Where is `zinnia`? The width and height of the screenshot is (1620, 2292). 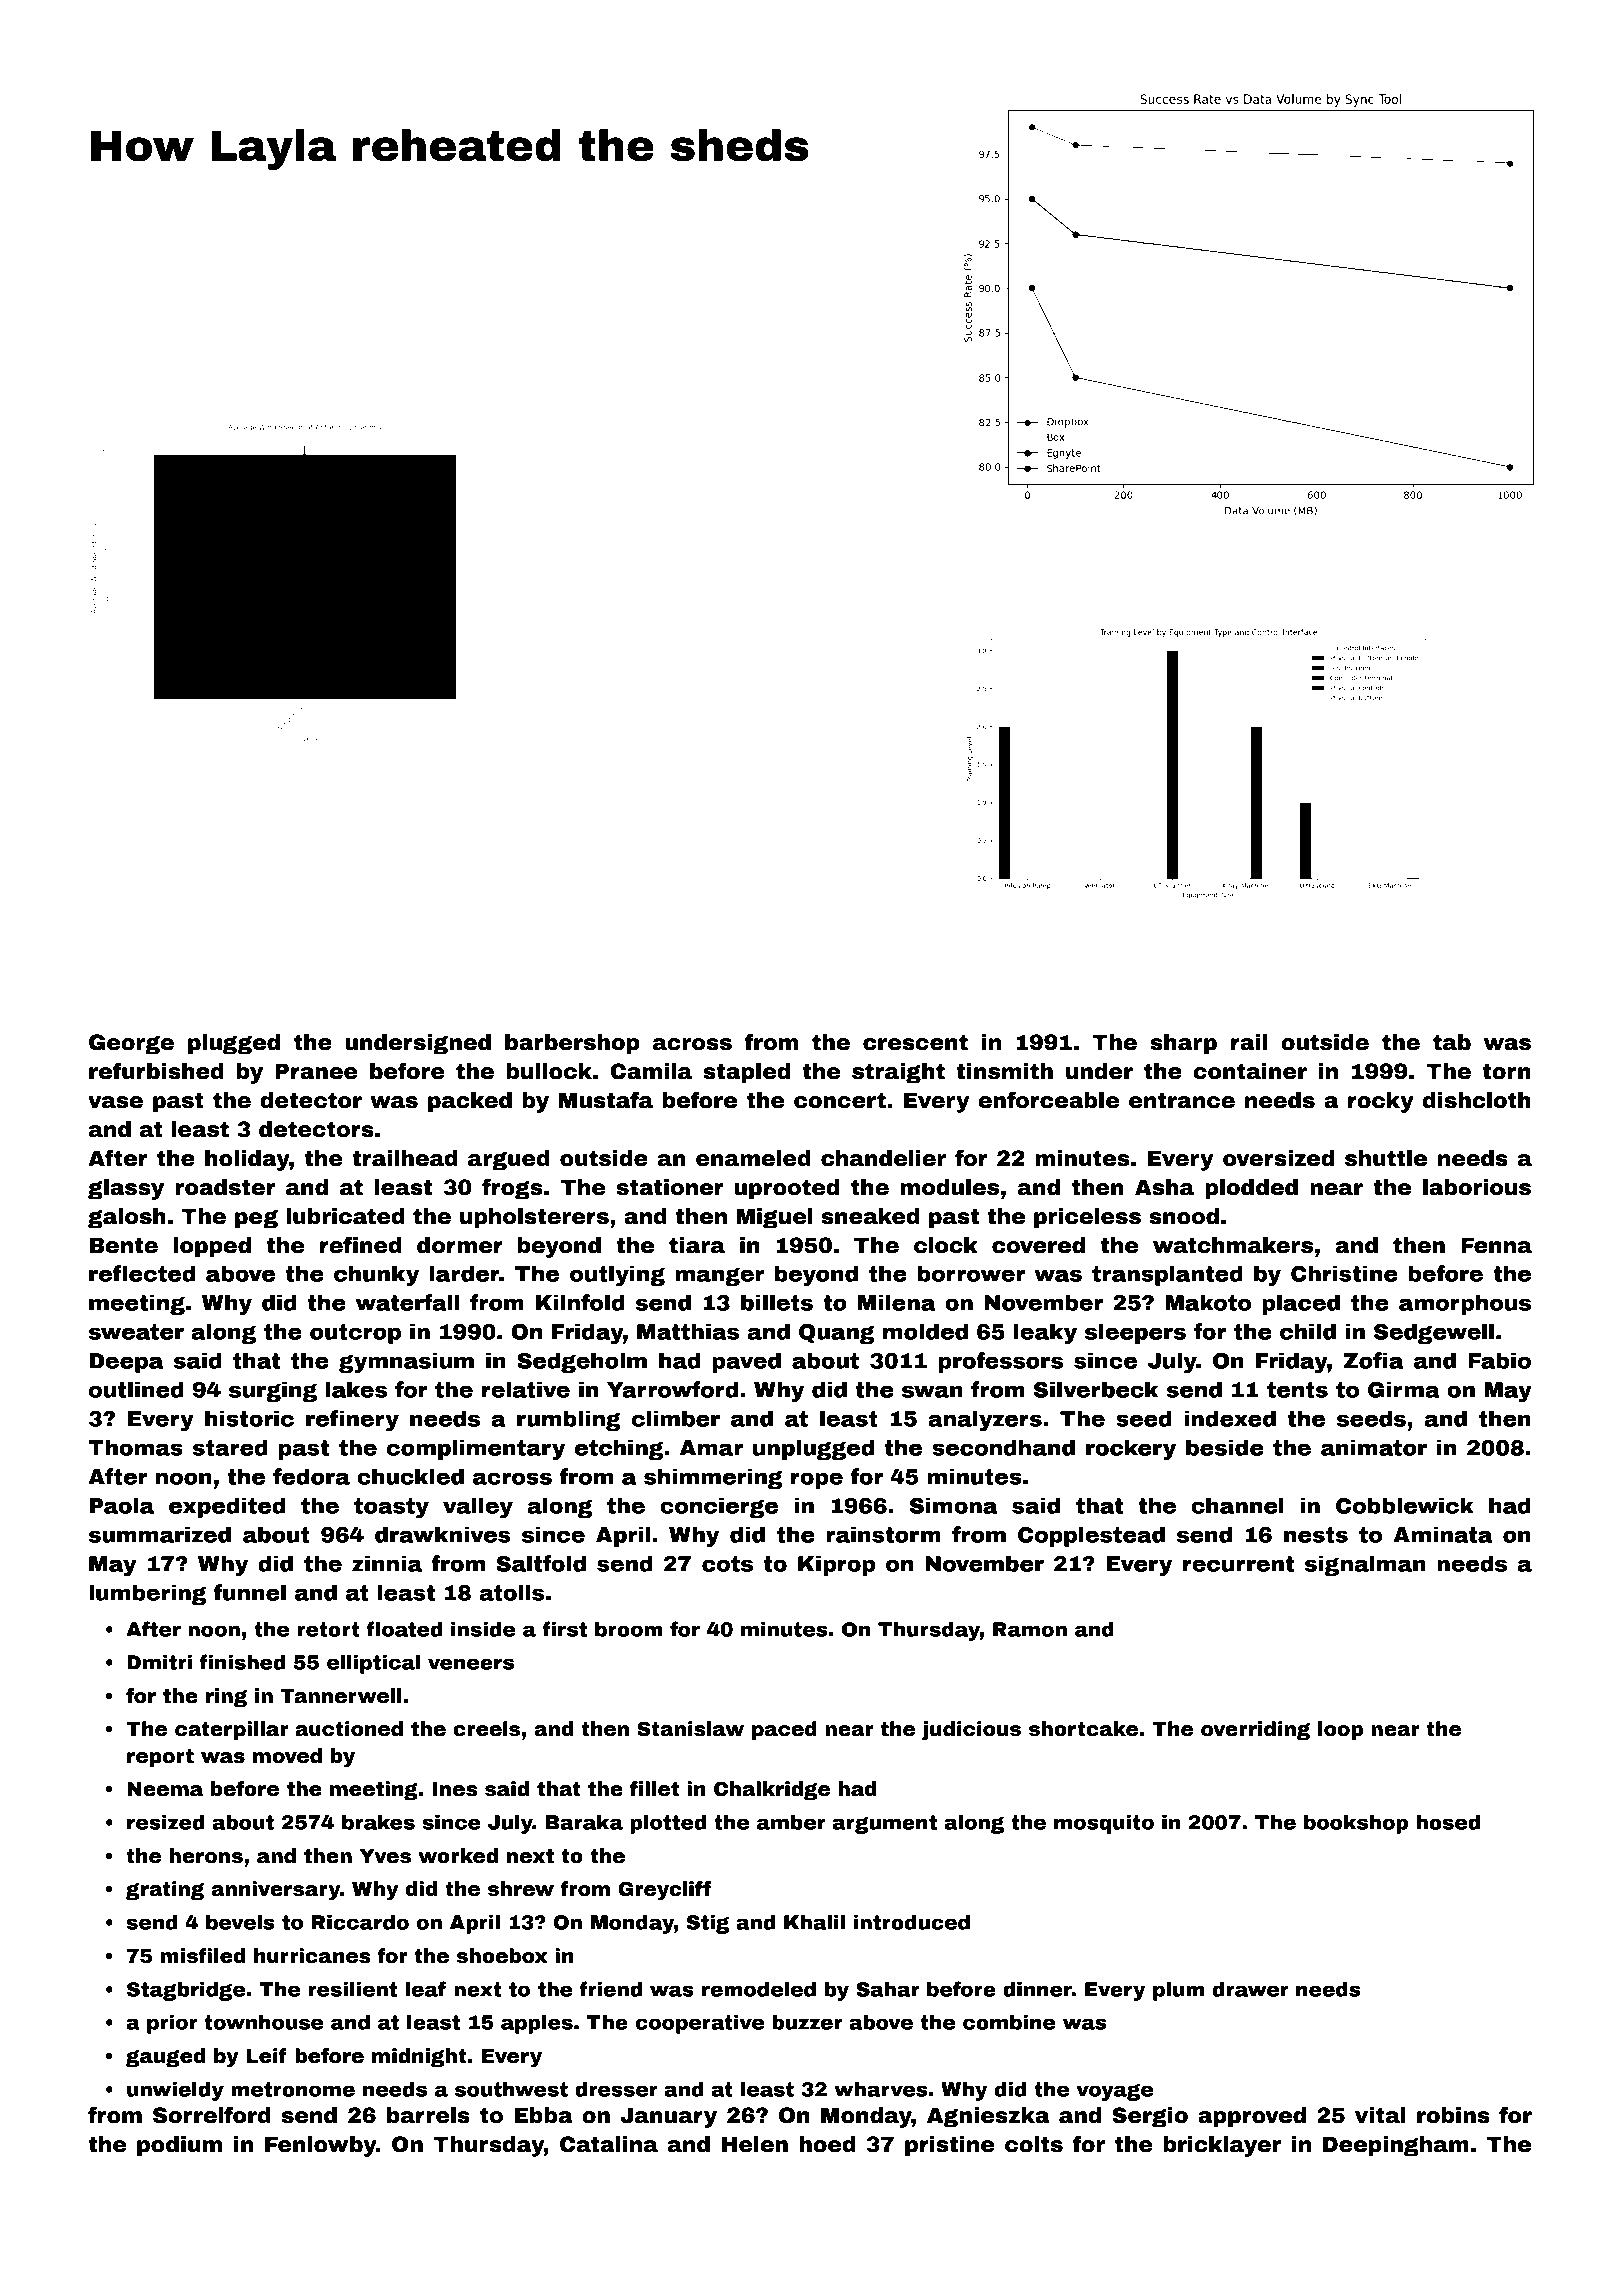
zinnia is located at coordinates (387, 1563).
